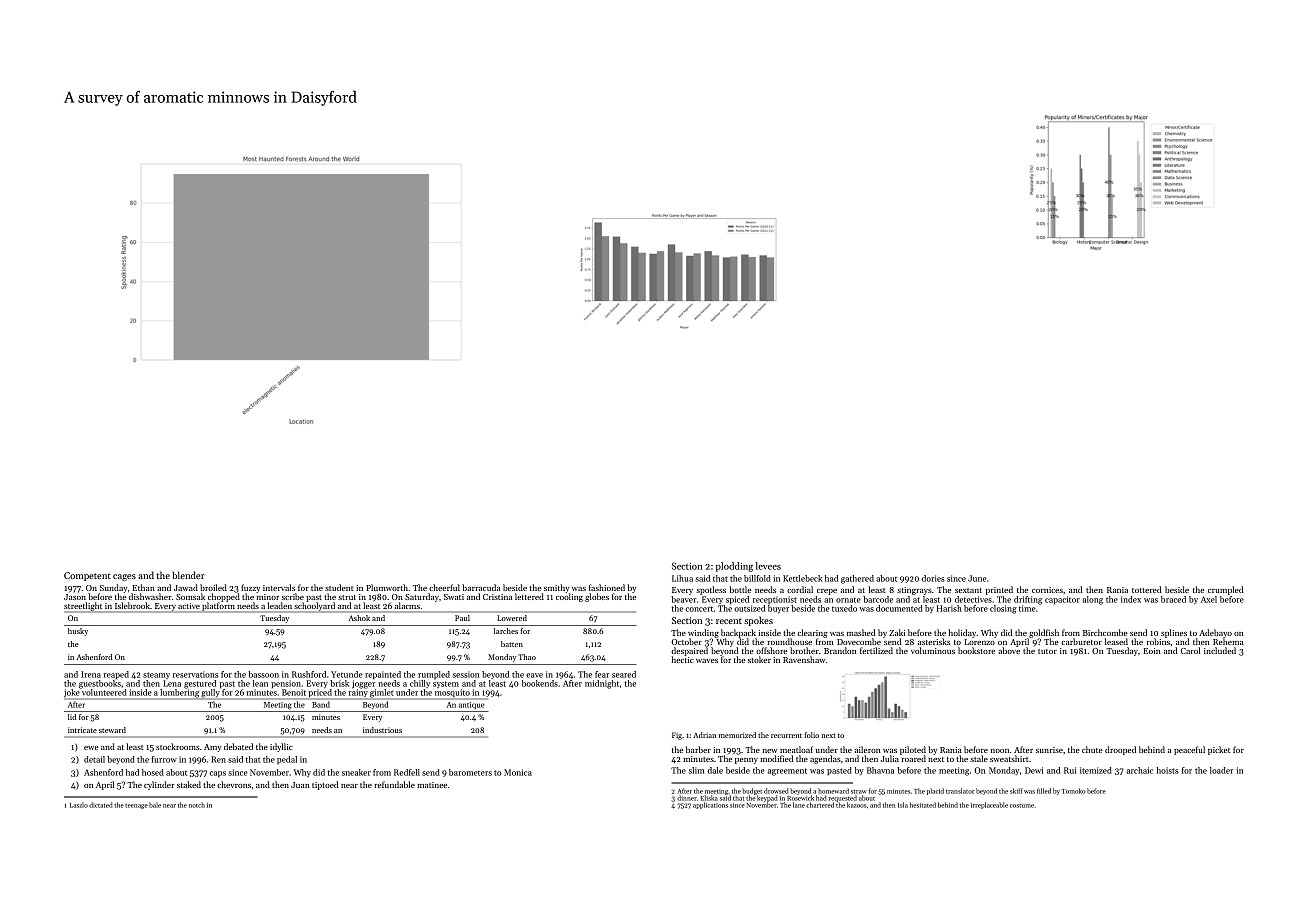 Image resolution: width=1308 pixels, height=924 pixels. I want to click on hesitated, so click(923, 805).
